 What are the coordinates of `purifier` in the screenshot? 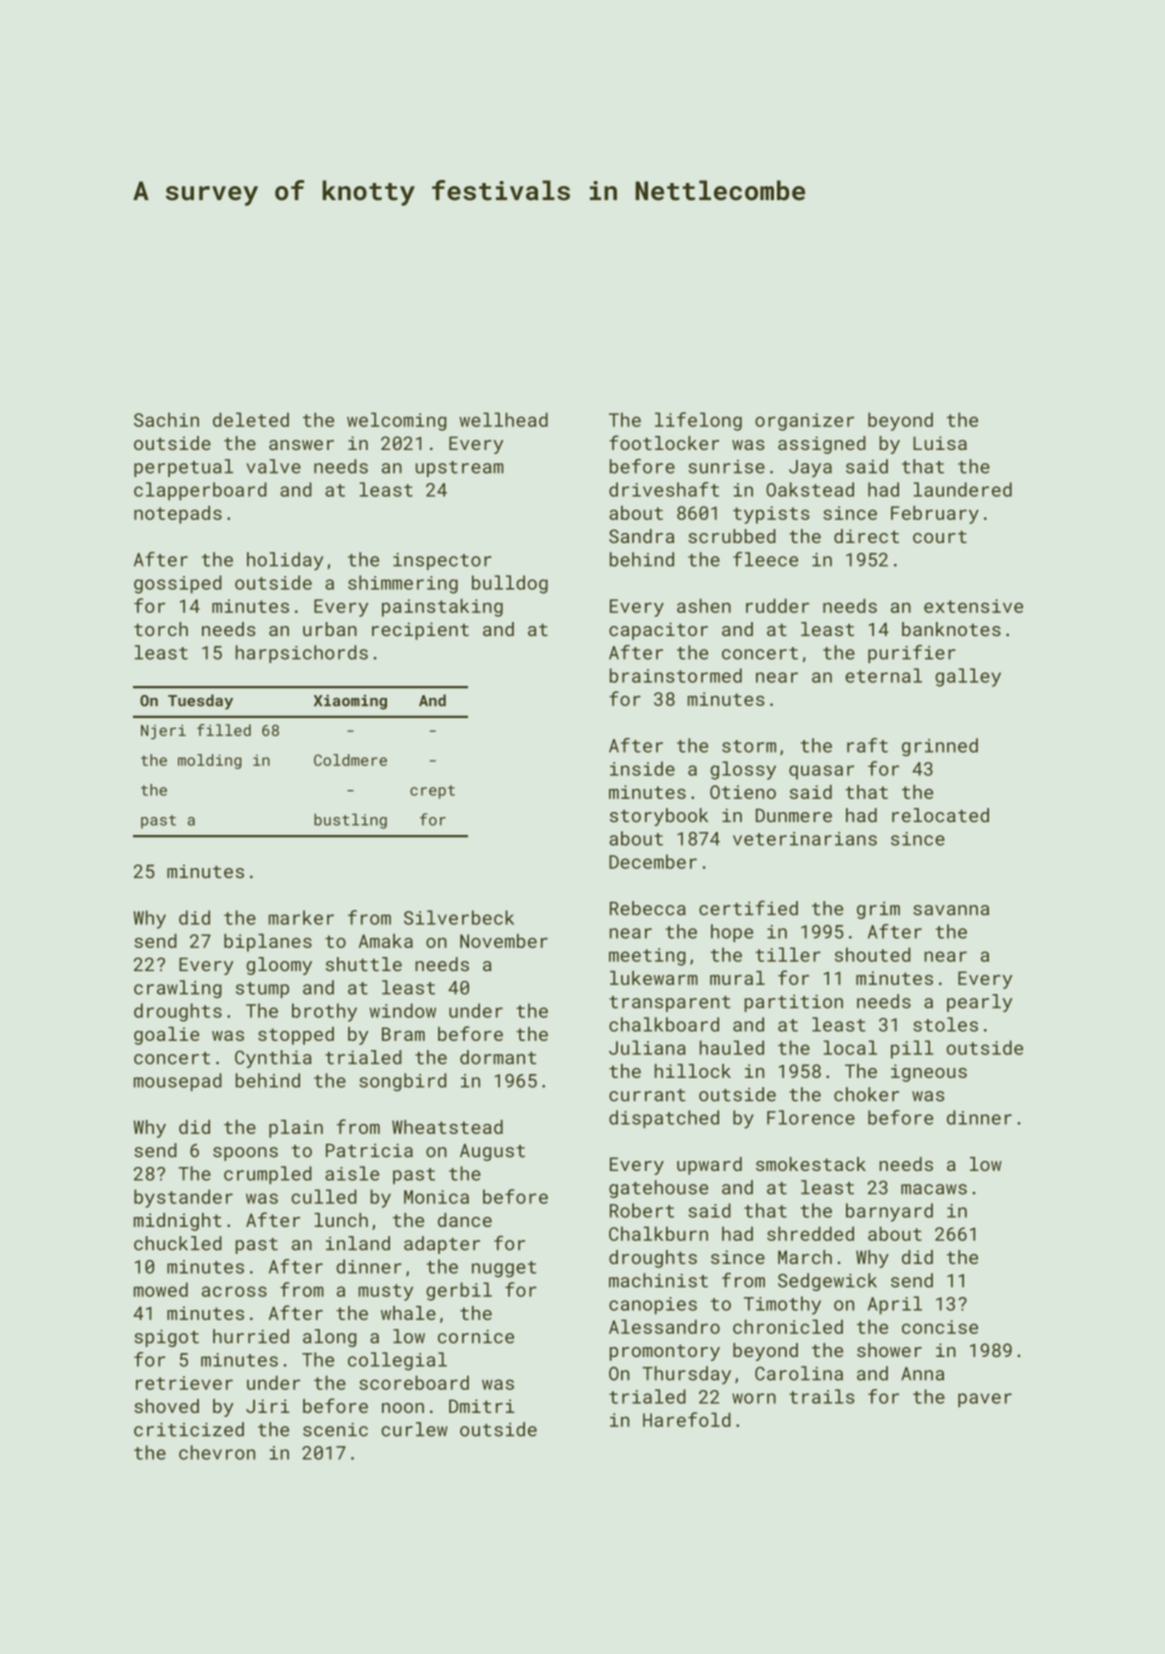 It's located at (912, 654).
